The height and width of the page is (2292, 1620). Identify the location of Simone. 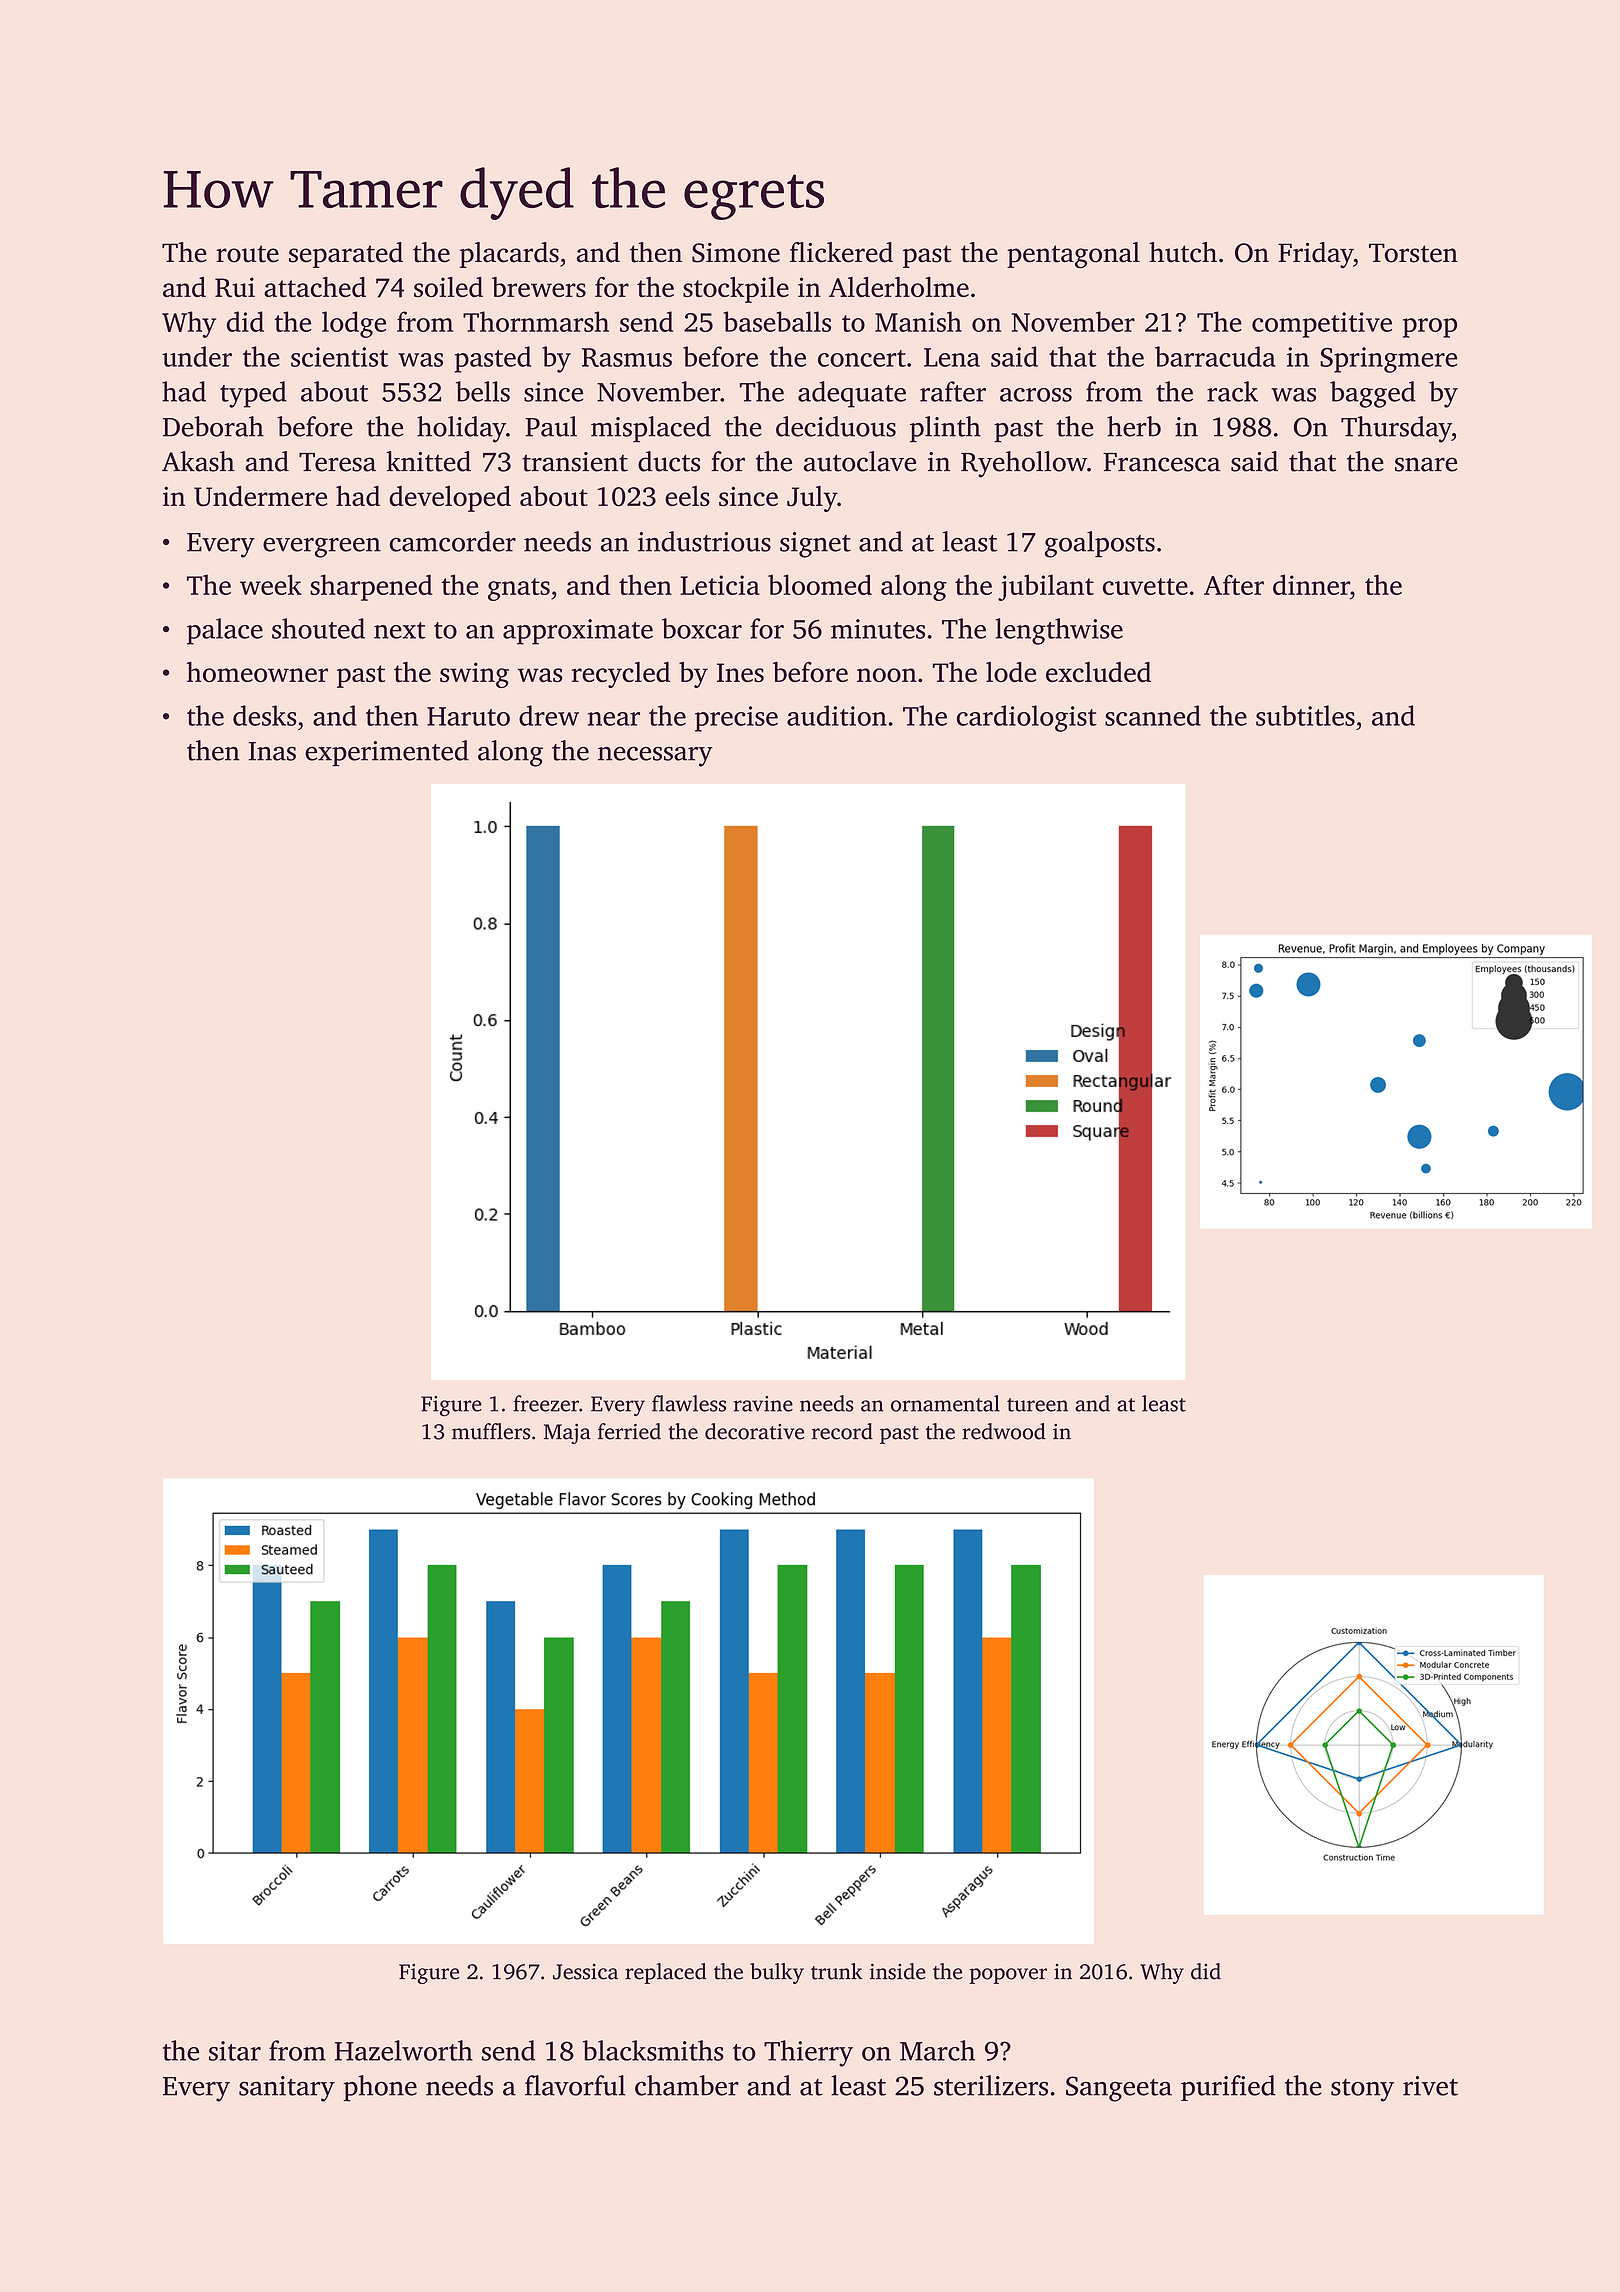
(736, 252).
